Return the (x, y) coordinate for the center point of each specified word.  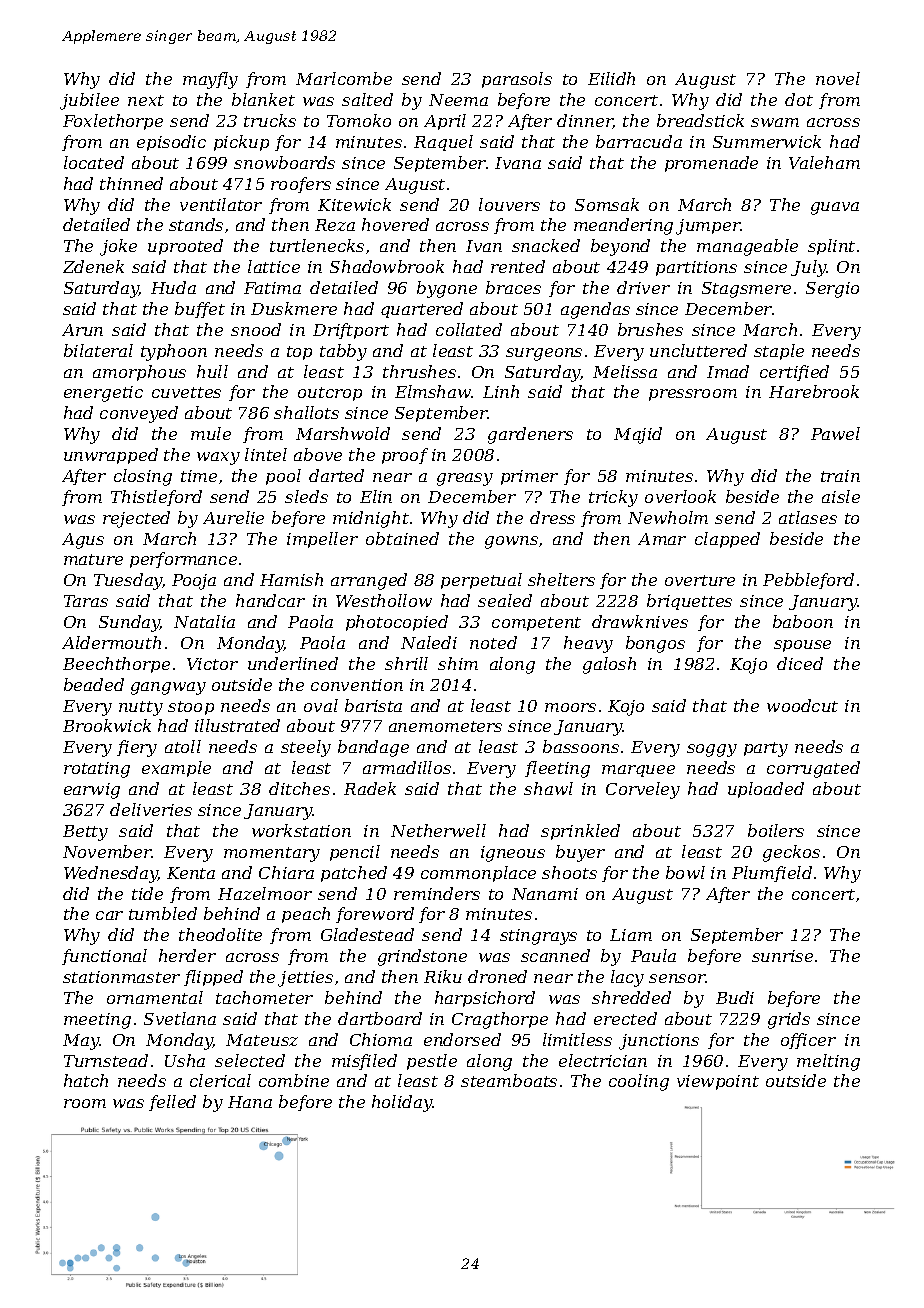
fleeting (557, 769)
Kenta (191, 873)
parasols (517, 80)
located (94, 162)
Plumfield (772, 874)
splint (831, 247)
